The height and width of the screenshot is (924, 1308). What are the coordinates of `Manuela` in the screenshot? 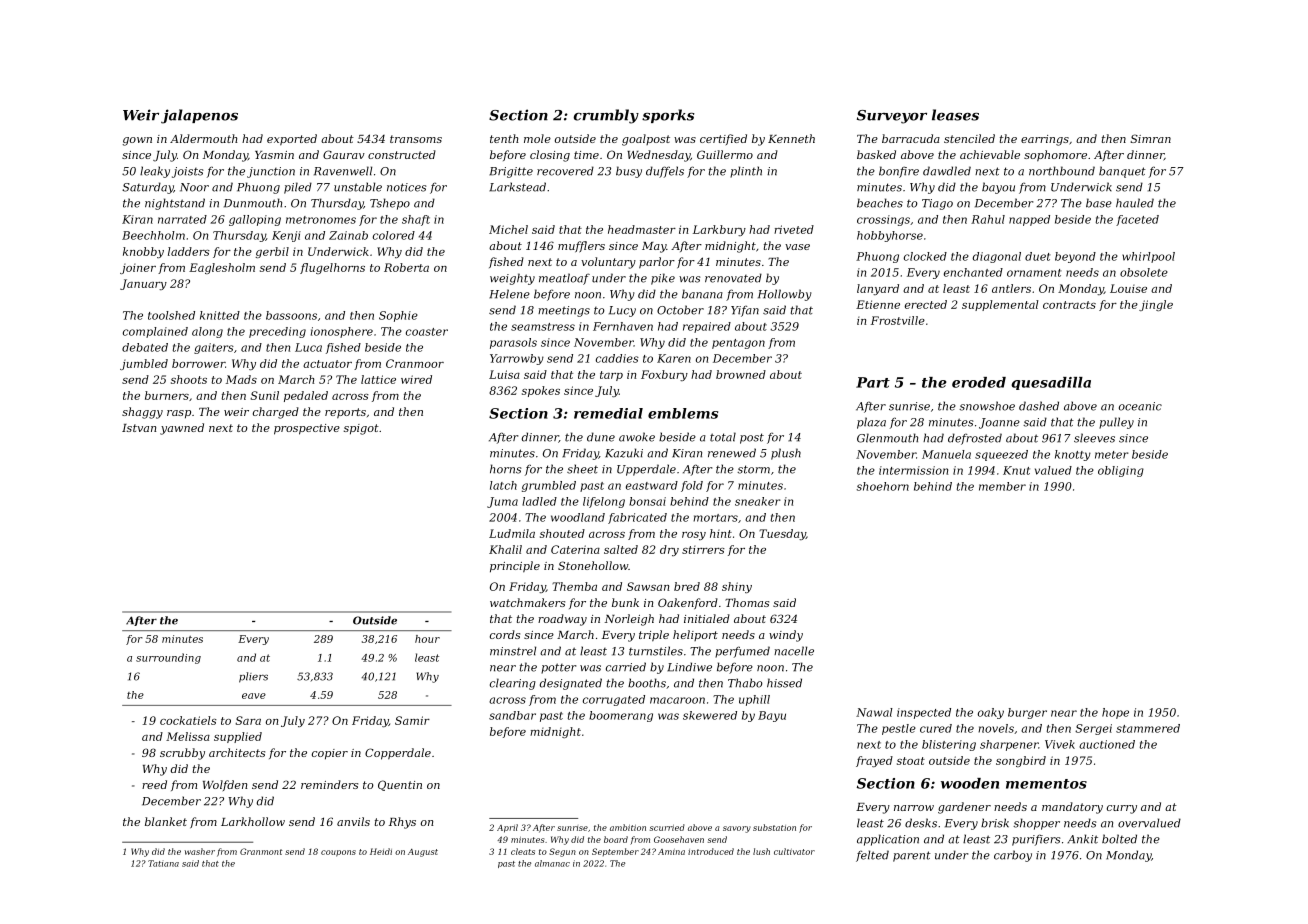 It's located at (946, 454).
